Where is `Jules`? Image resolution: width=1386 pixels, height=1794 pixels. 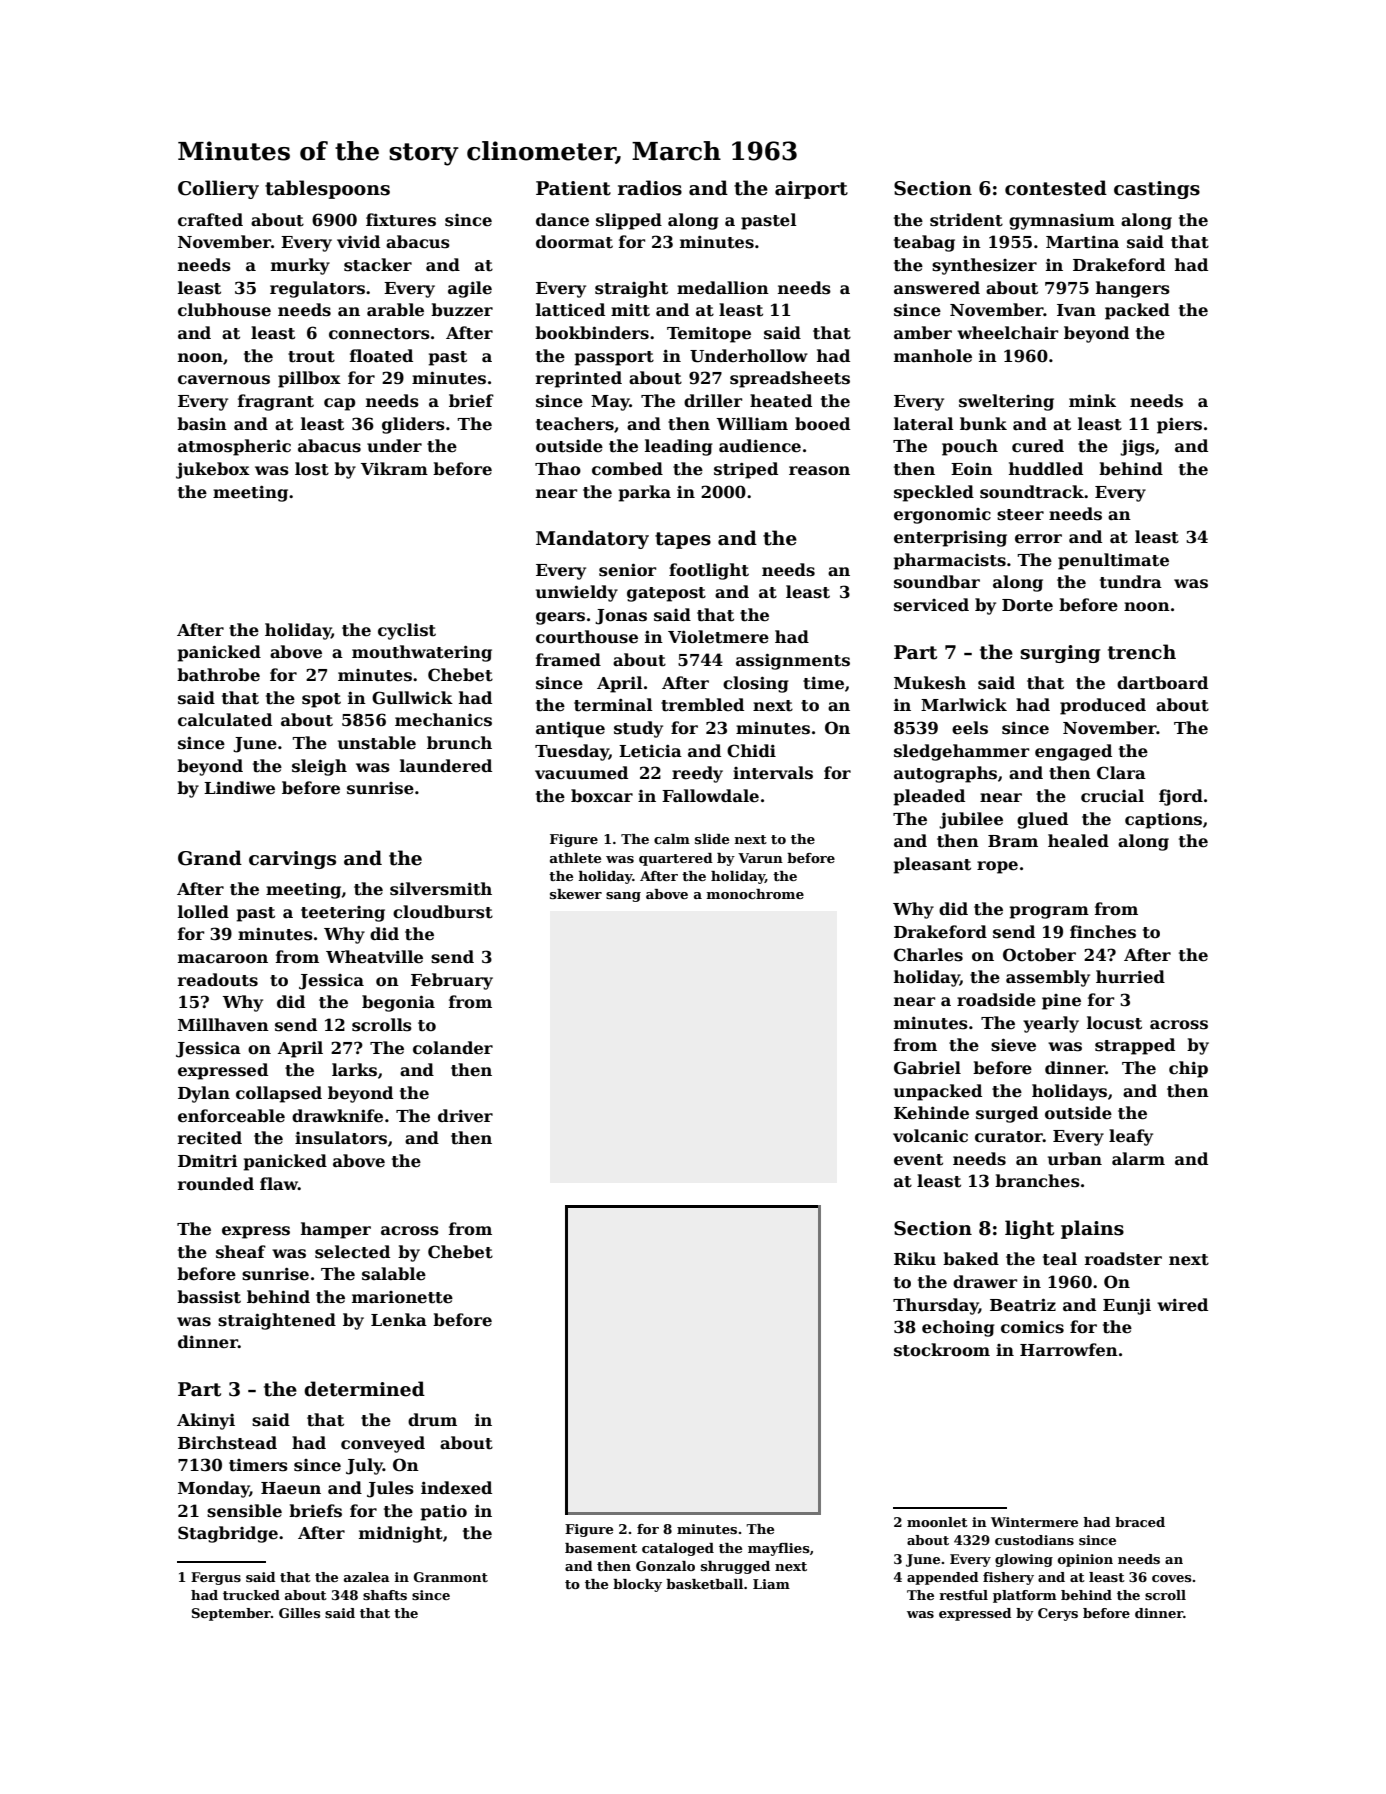
Jules is located at coordinates (390, 1489).
